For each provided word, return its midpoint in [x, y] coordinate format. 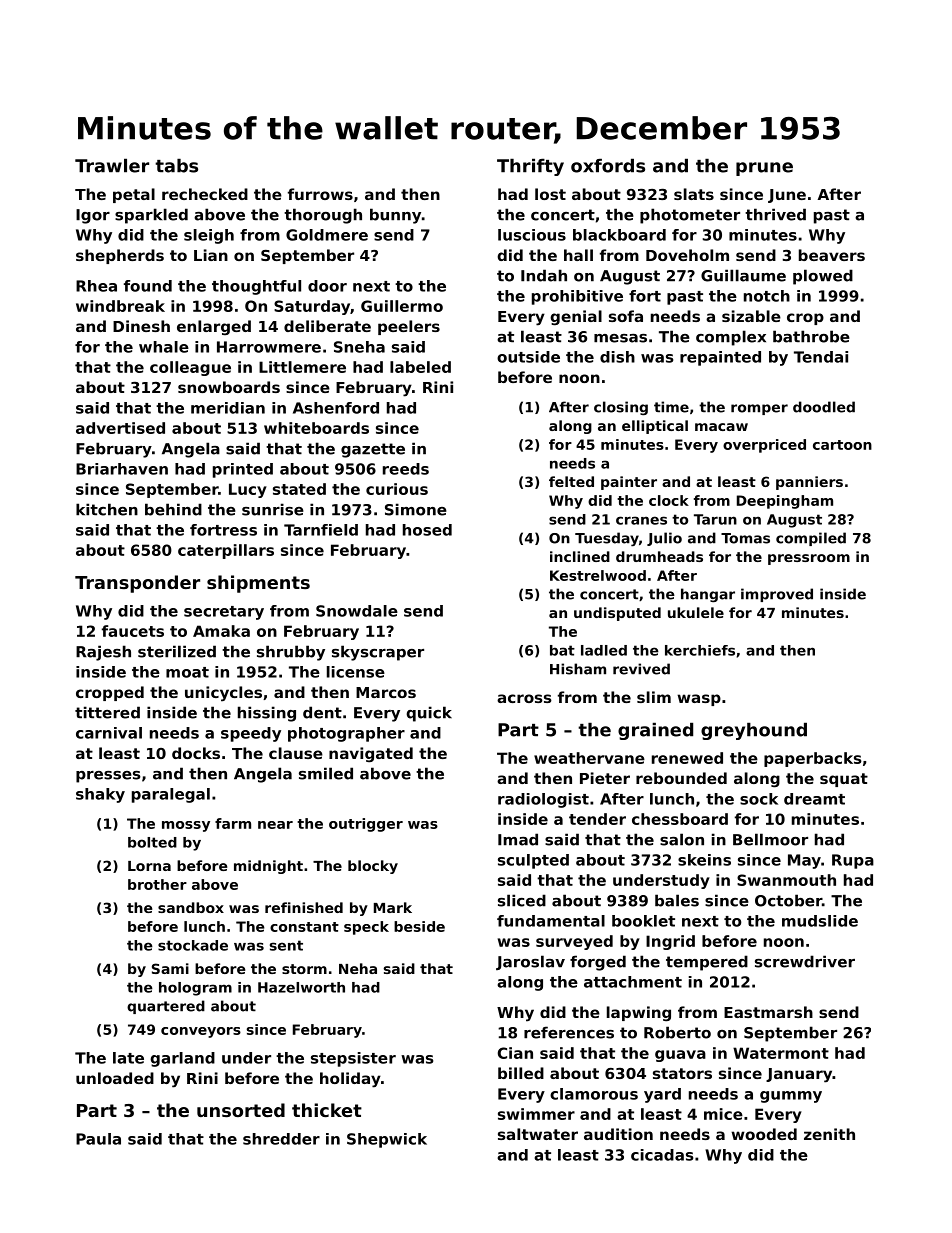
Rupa [853, 861]
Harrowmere [269, 347]
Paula [98, 1139]
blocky [373, 867]
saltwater [538, 1134]
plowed [823, 277]
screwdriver [805, 961]
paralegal [171, 795]
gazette [373, 450]
